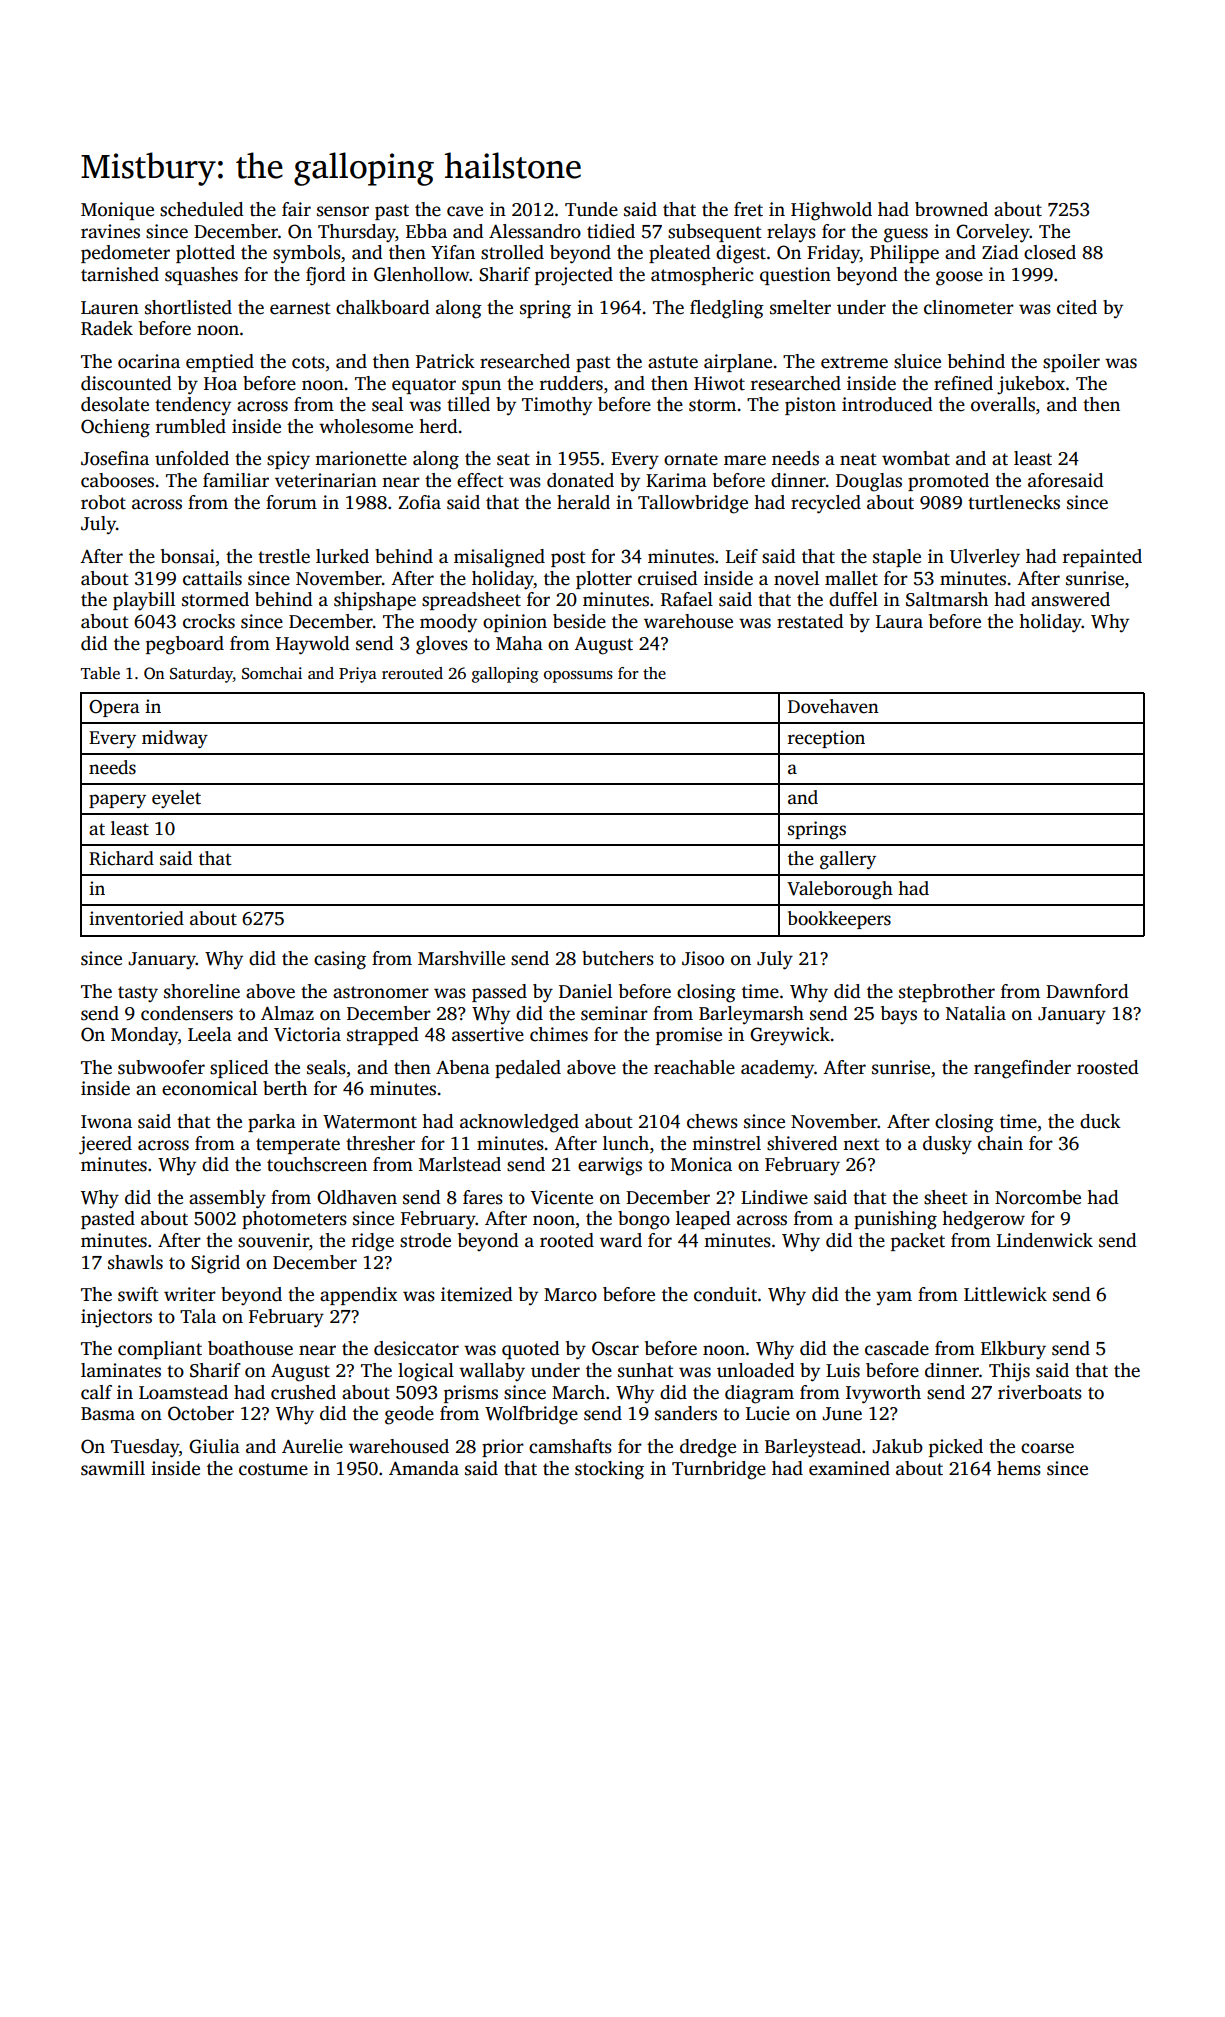  What do you see at coordinates (1045, 1240) in the screenshot?
I see `Lindenwick` at bounding box center [1045, 1240].
